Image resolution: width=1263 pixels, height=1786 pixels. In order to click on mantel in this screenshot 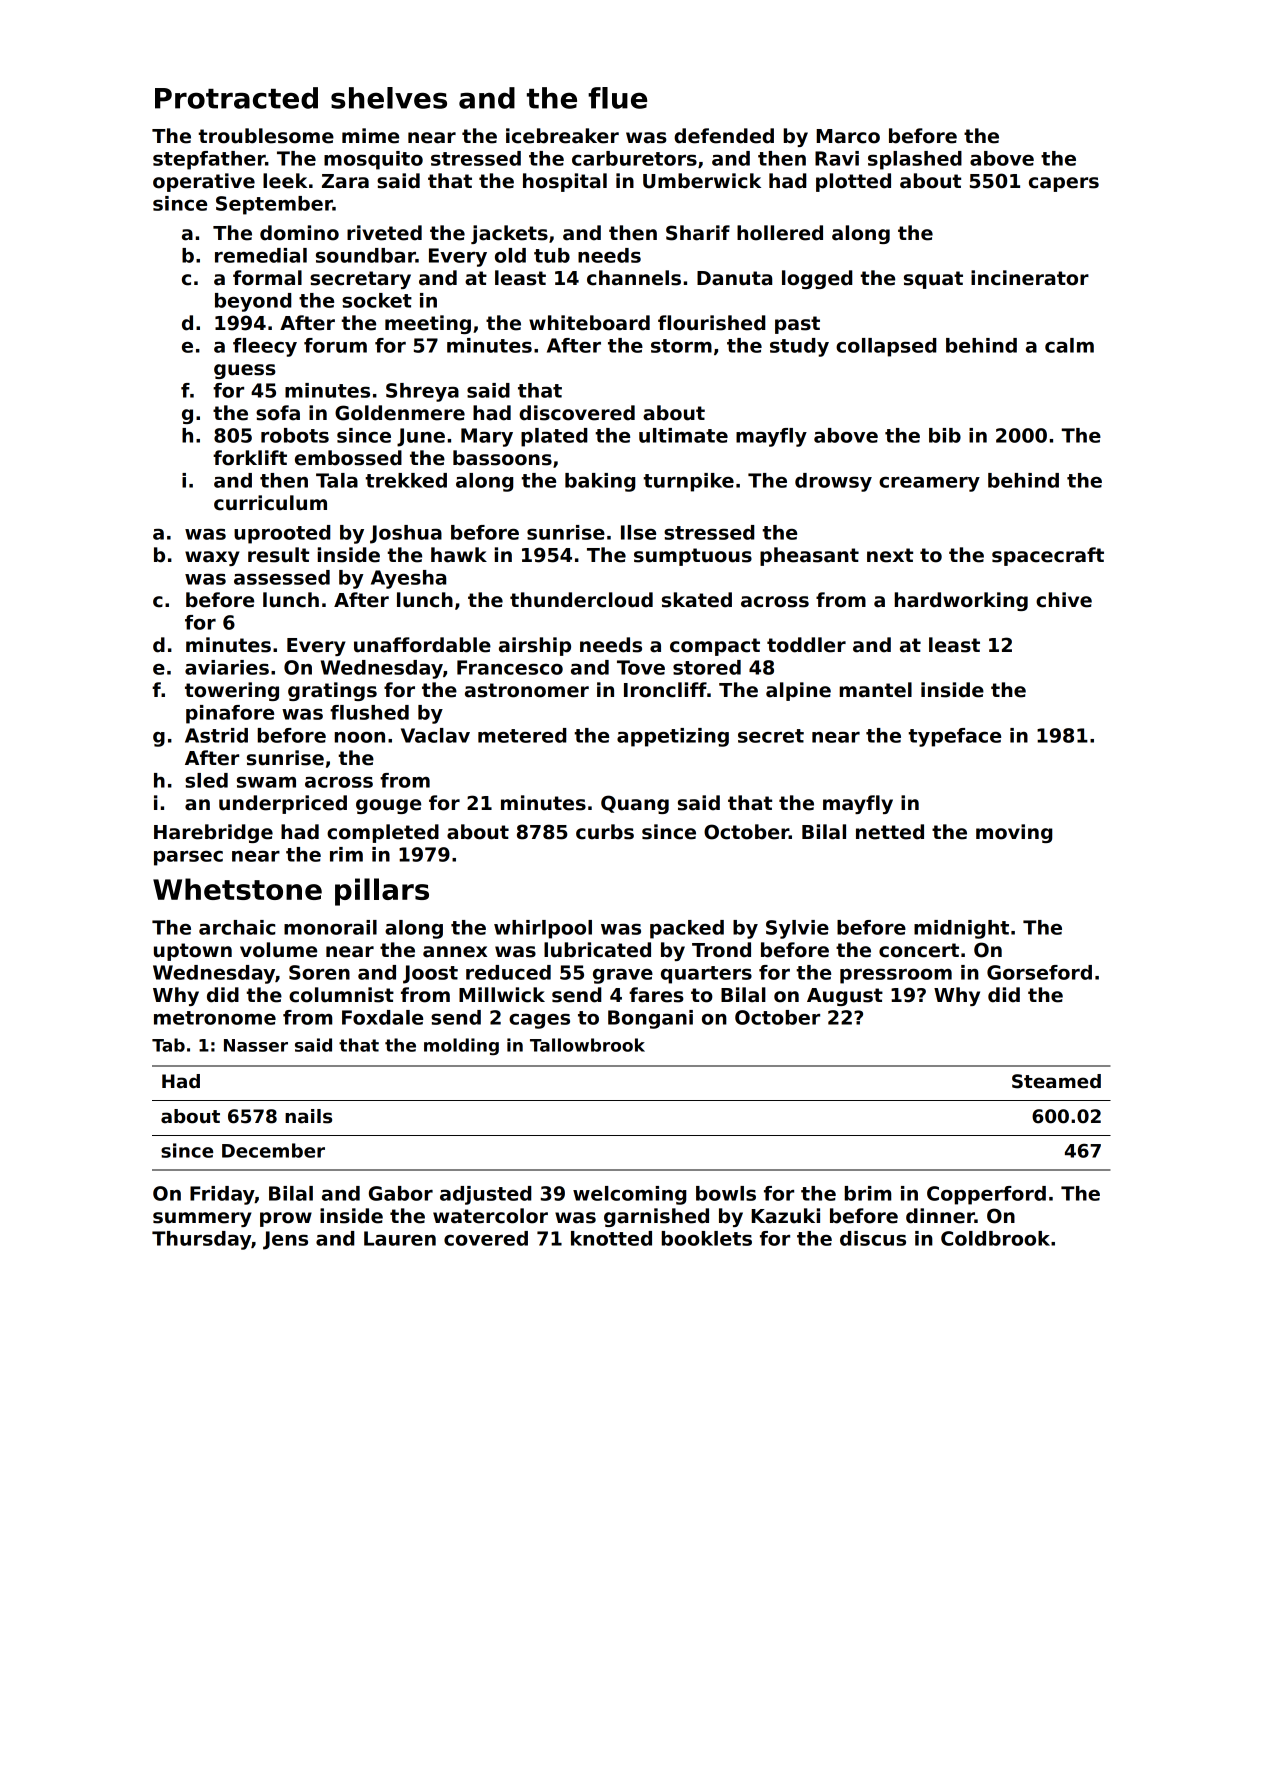, I will do `click(875, 690)`.
